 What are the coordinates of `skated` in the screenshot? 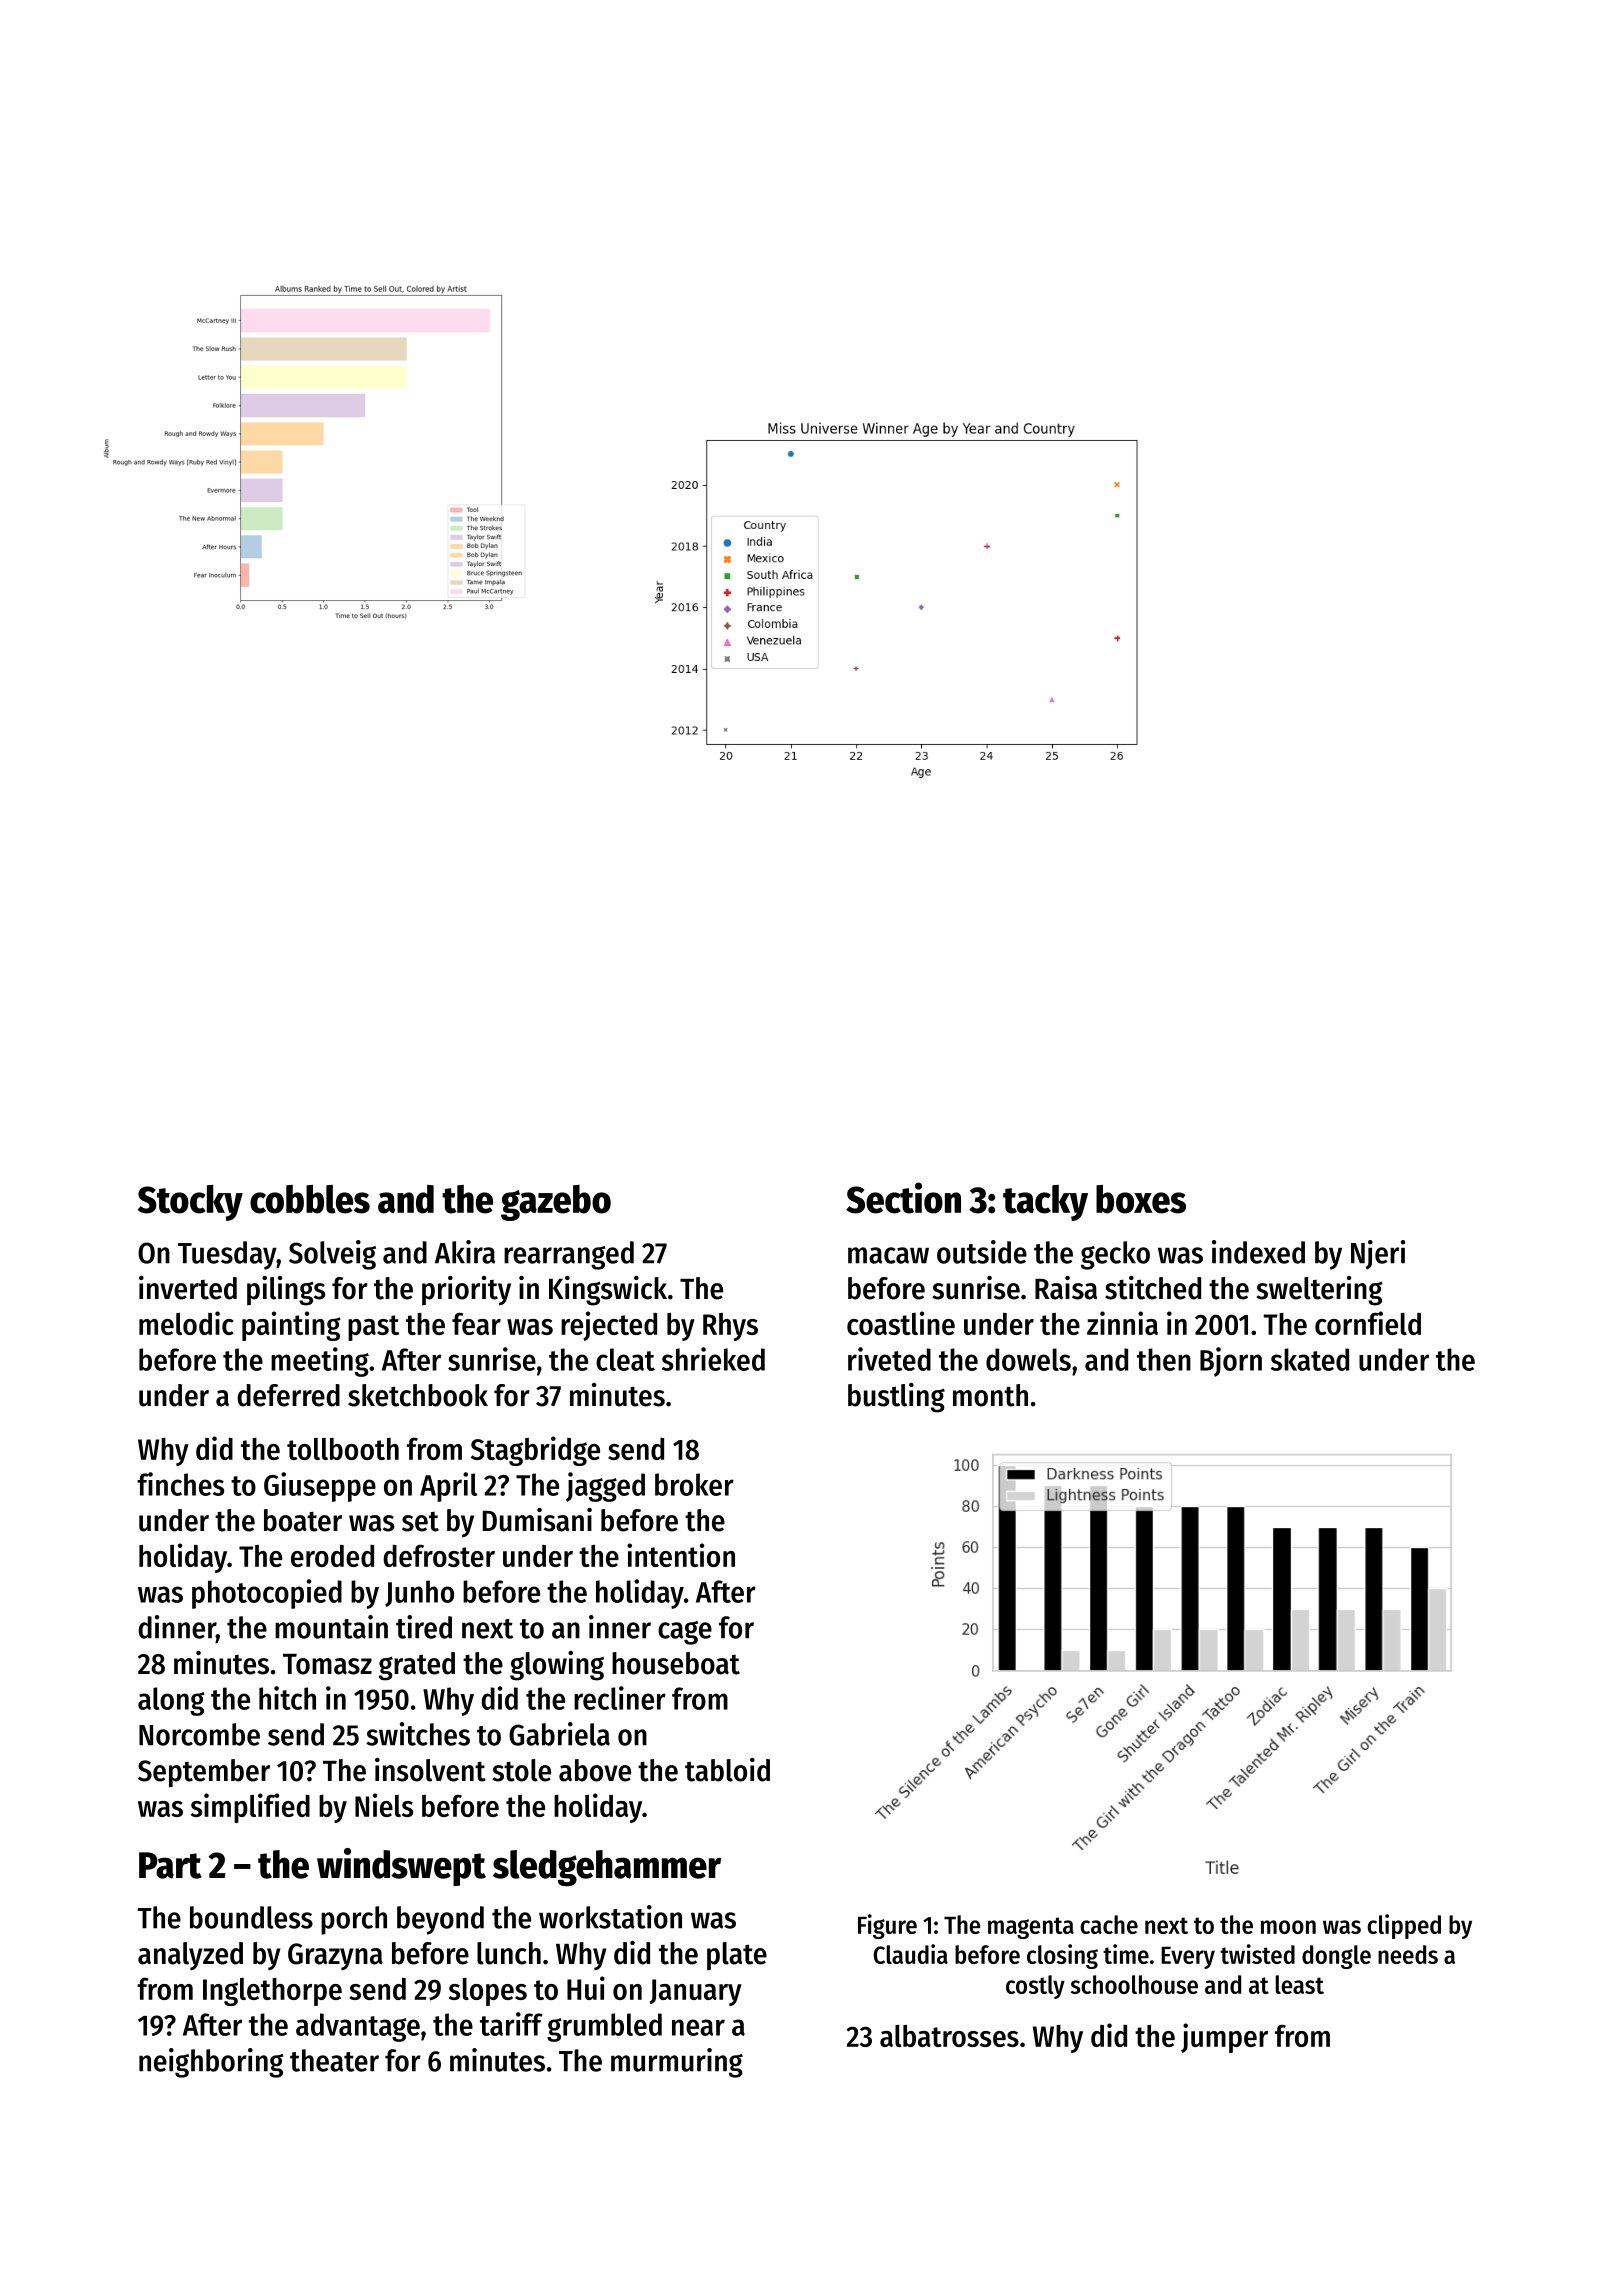 It's located at (1310, 1359).
